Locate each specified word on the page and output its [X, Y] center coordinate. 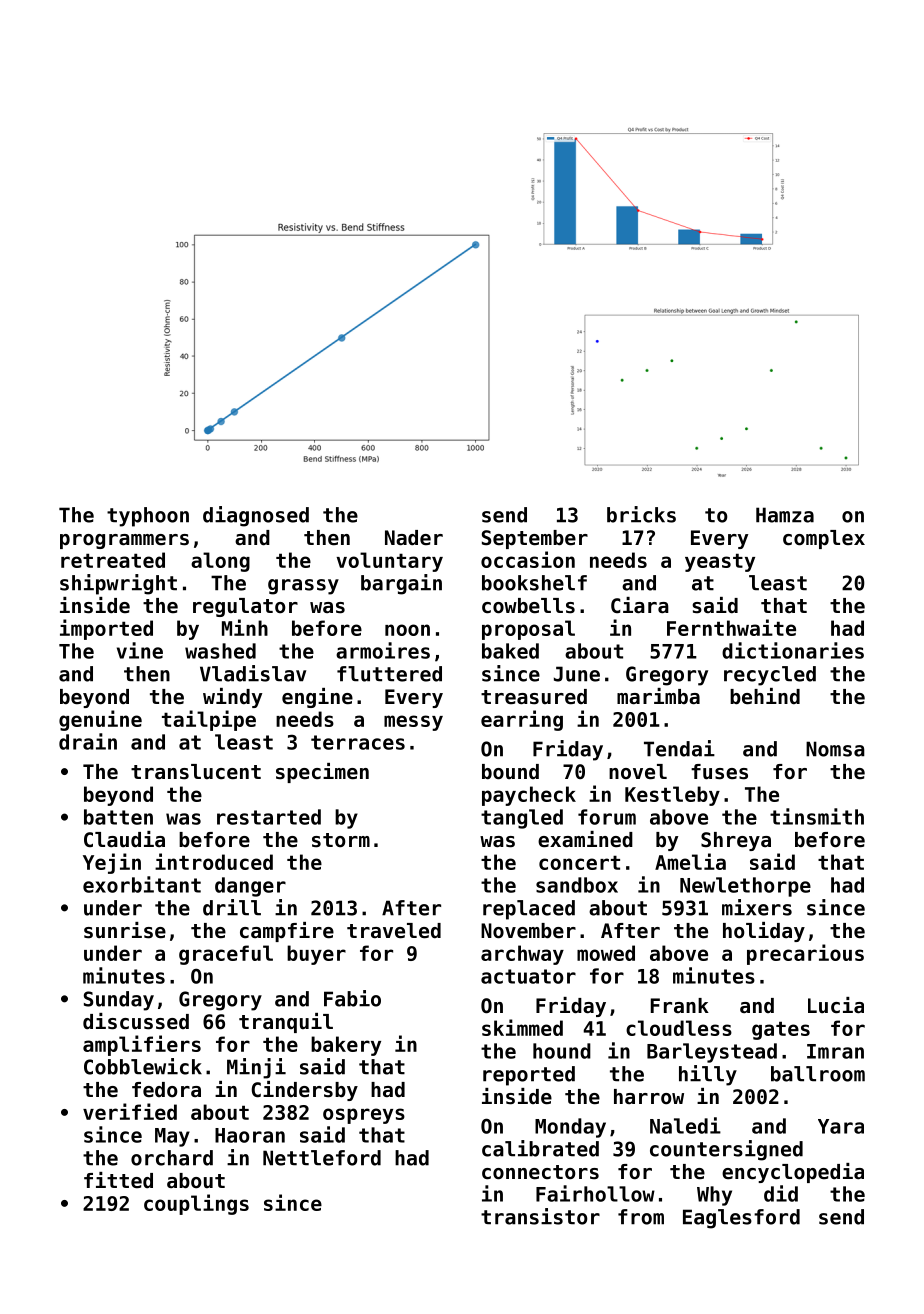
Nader [414, 537]
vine [140, 650]
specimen [322, 773]
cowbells [528, 606]
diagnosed [256, 516]
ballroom [818, 1074]
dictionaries [793, 650]
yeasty [720, 562]
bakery [346, 1046]
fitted [118, 1180]
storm [341, 840]
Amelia [690, 861]
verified [130, 1111]
